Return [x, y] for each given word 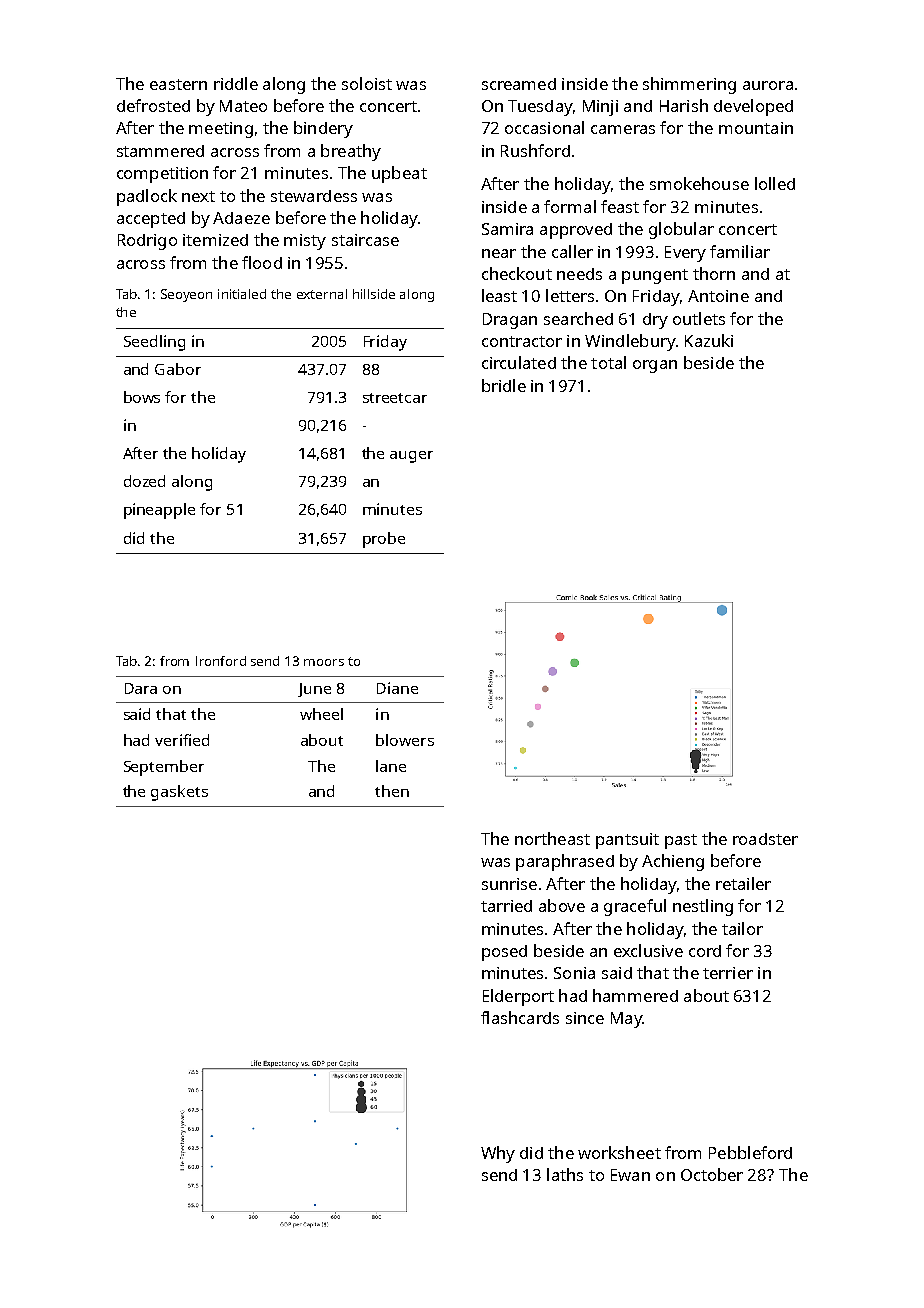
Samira [507, 229]
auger [411, 457]
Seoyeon [186, 295]
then [392, 791]
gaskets [179, 793]
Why [498, 1154]
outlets [699, 318]
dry [655, 321]
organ [655, 366]
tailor [742, 928]
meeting [221, 130]
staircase [365, 240]
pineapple [159, 511]
